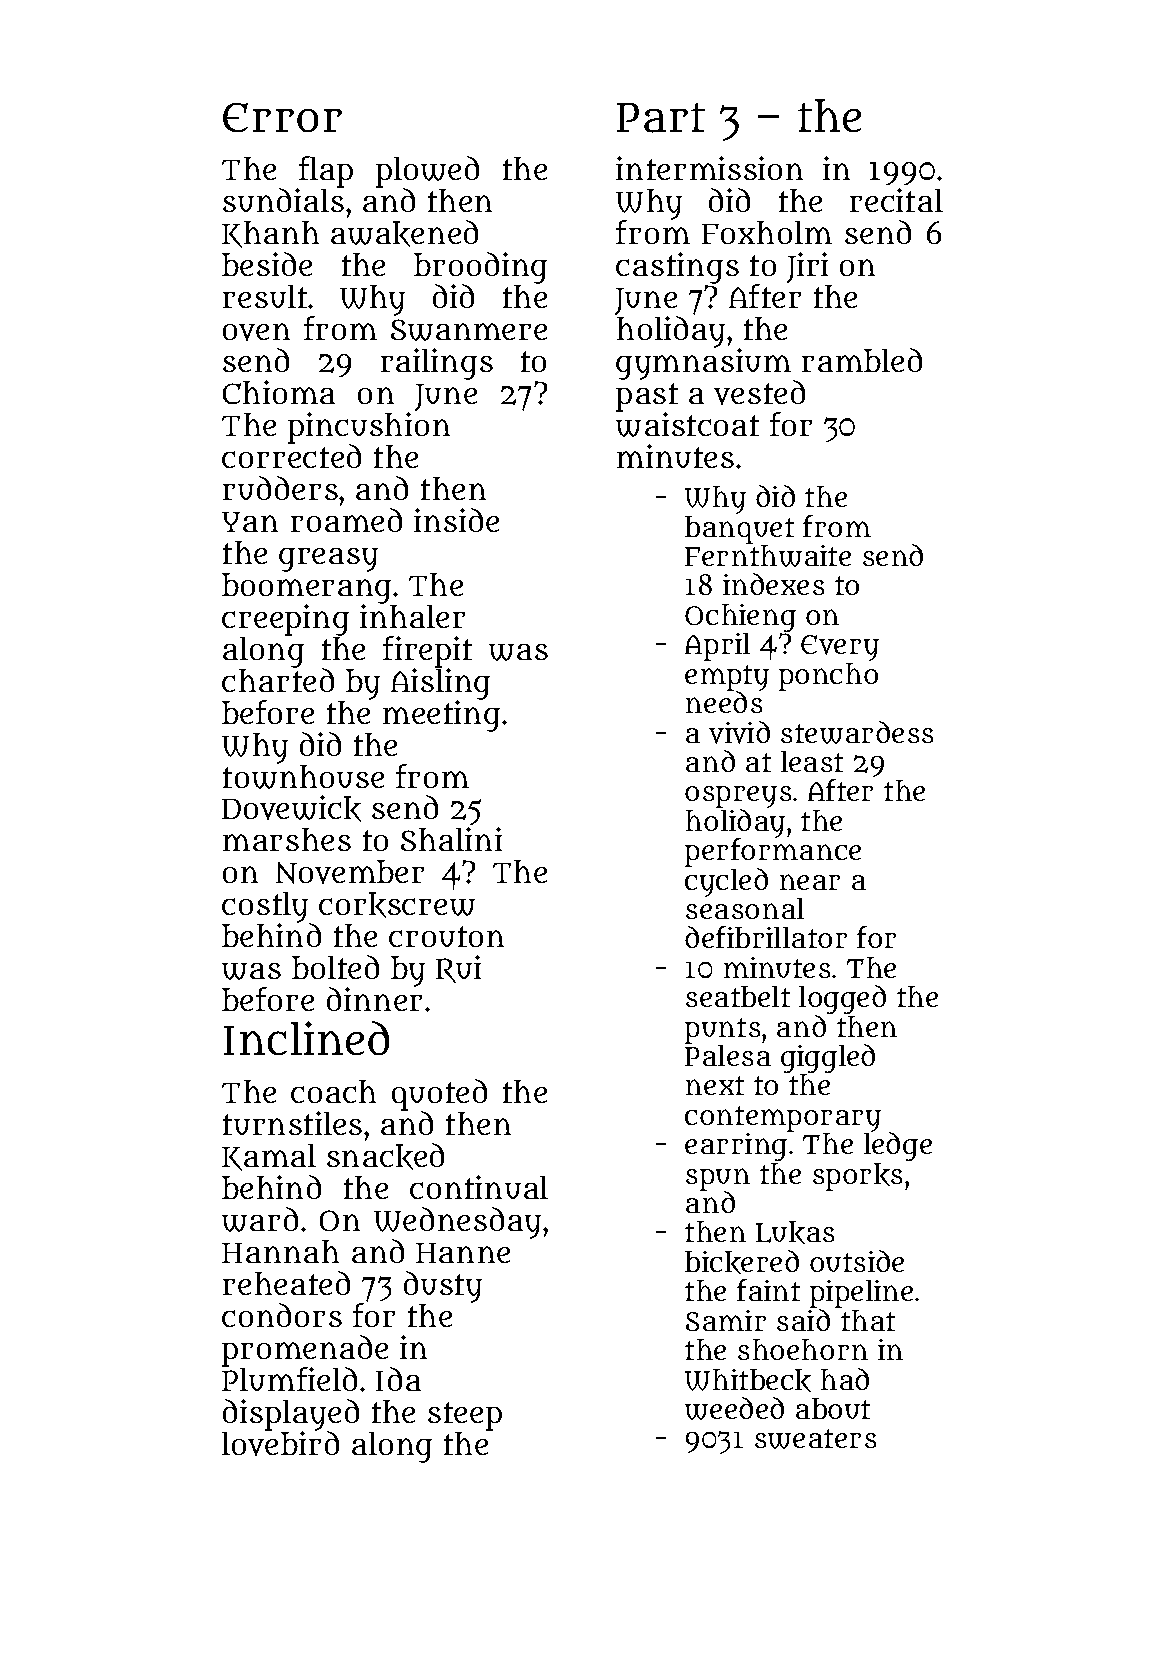  I want to click on corkscrew, so click(397, 905).
